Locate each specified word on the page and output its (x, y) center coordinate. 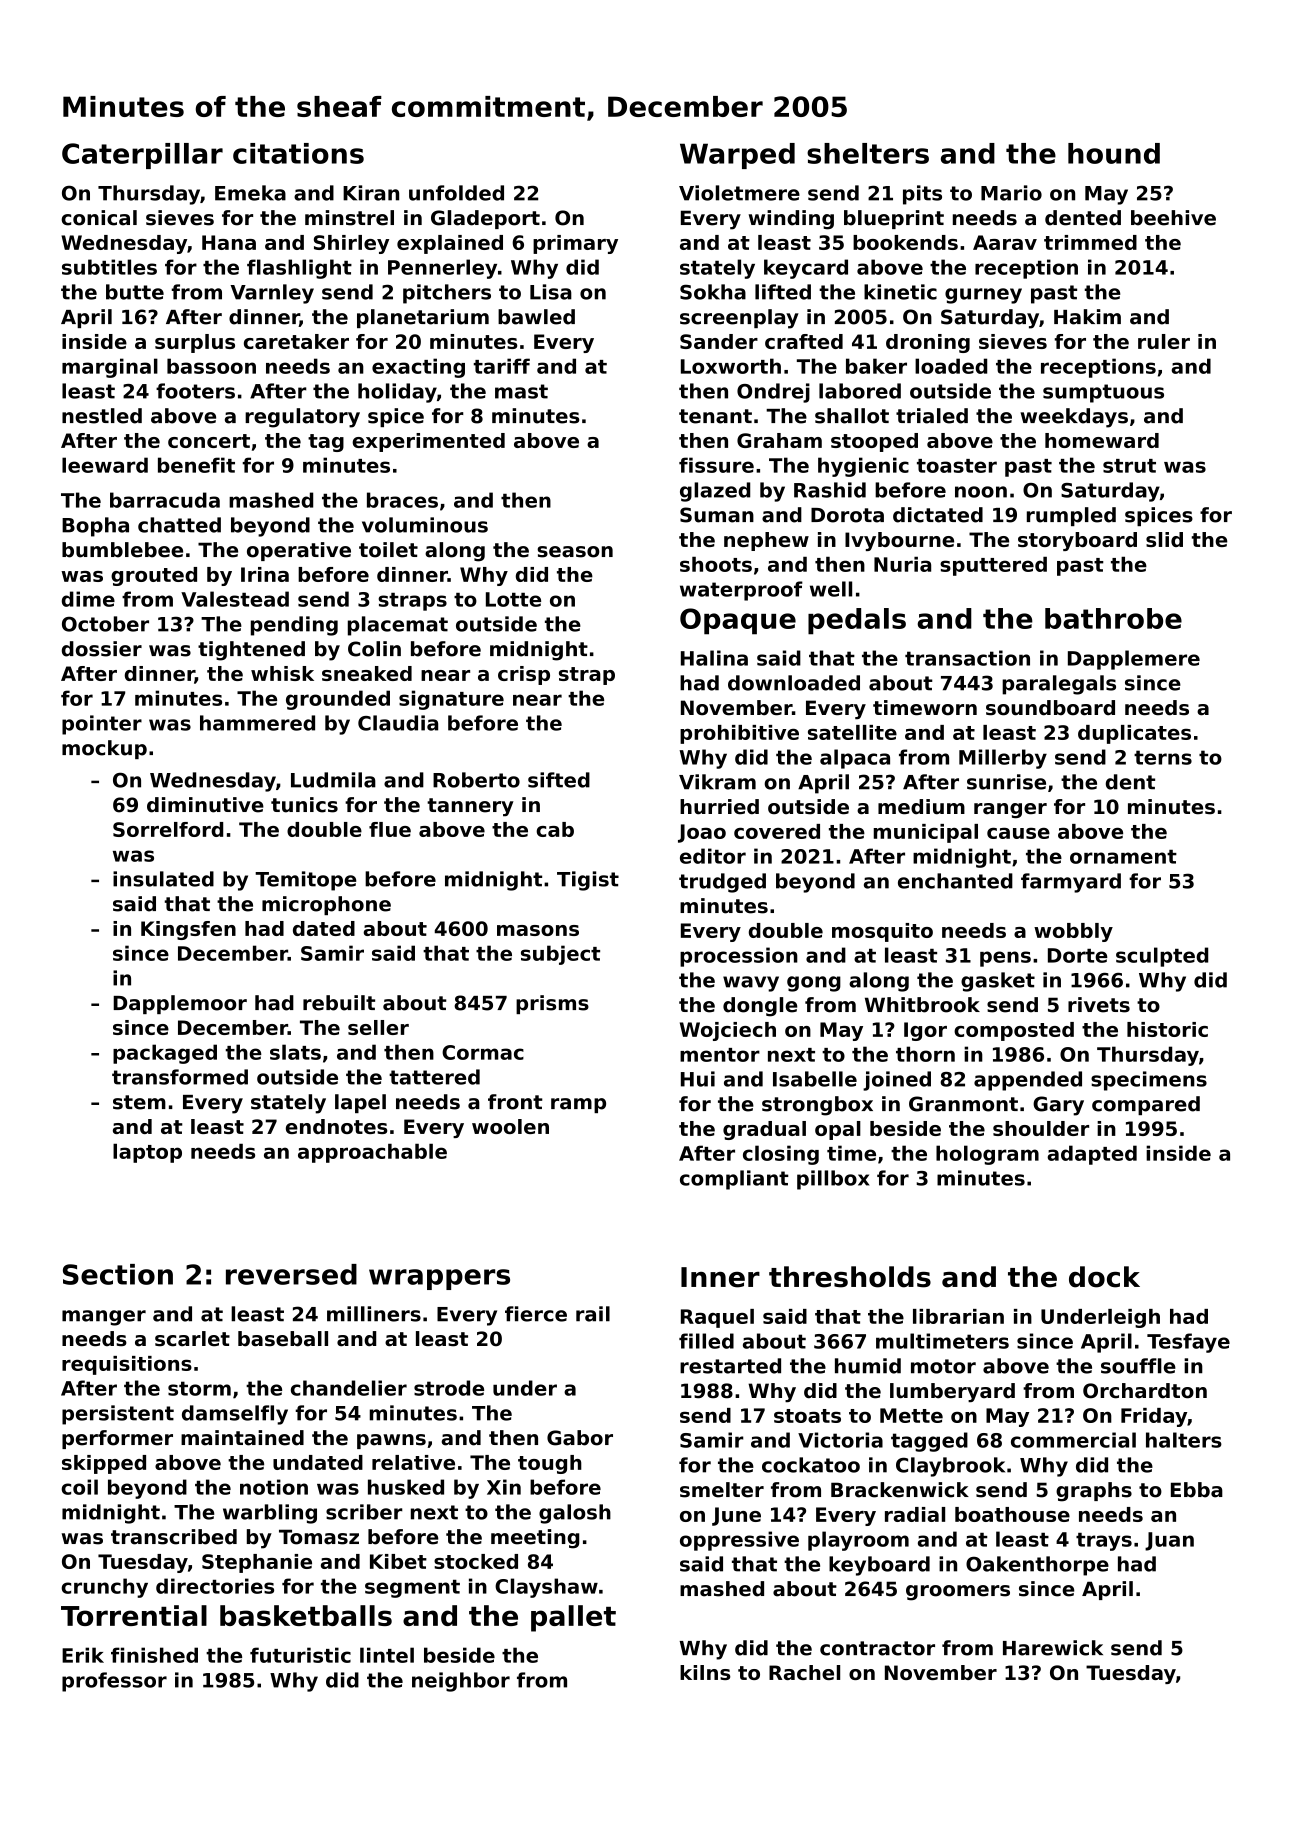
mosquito (882, 932)
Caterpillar (142, 156)
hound (1114, 153)
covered (777, 831)
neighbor (461, 1682)
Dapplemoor (180, 1004)
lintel (387, 1655)
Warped (737, 156)
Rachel (804, 1672)
